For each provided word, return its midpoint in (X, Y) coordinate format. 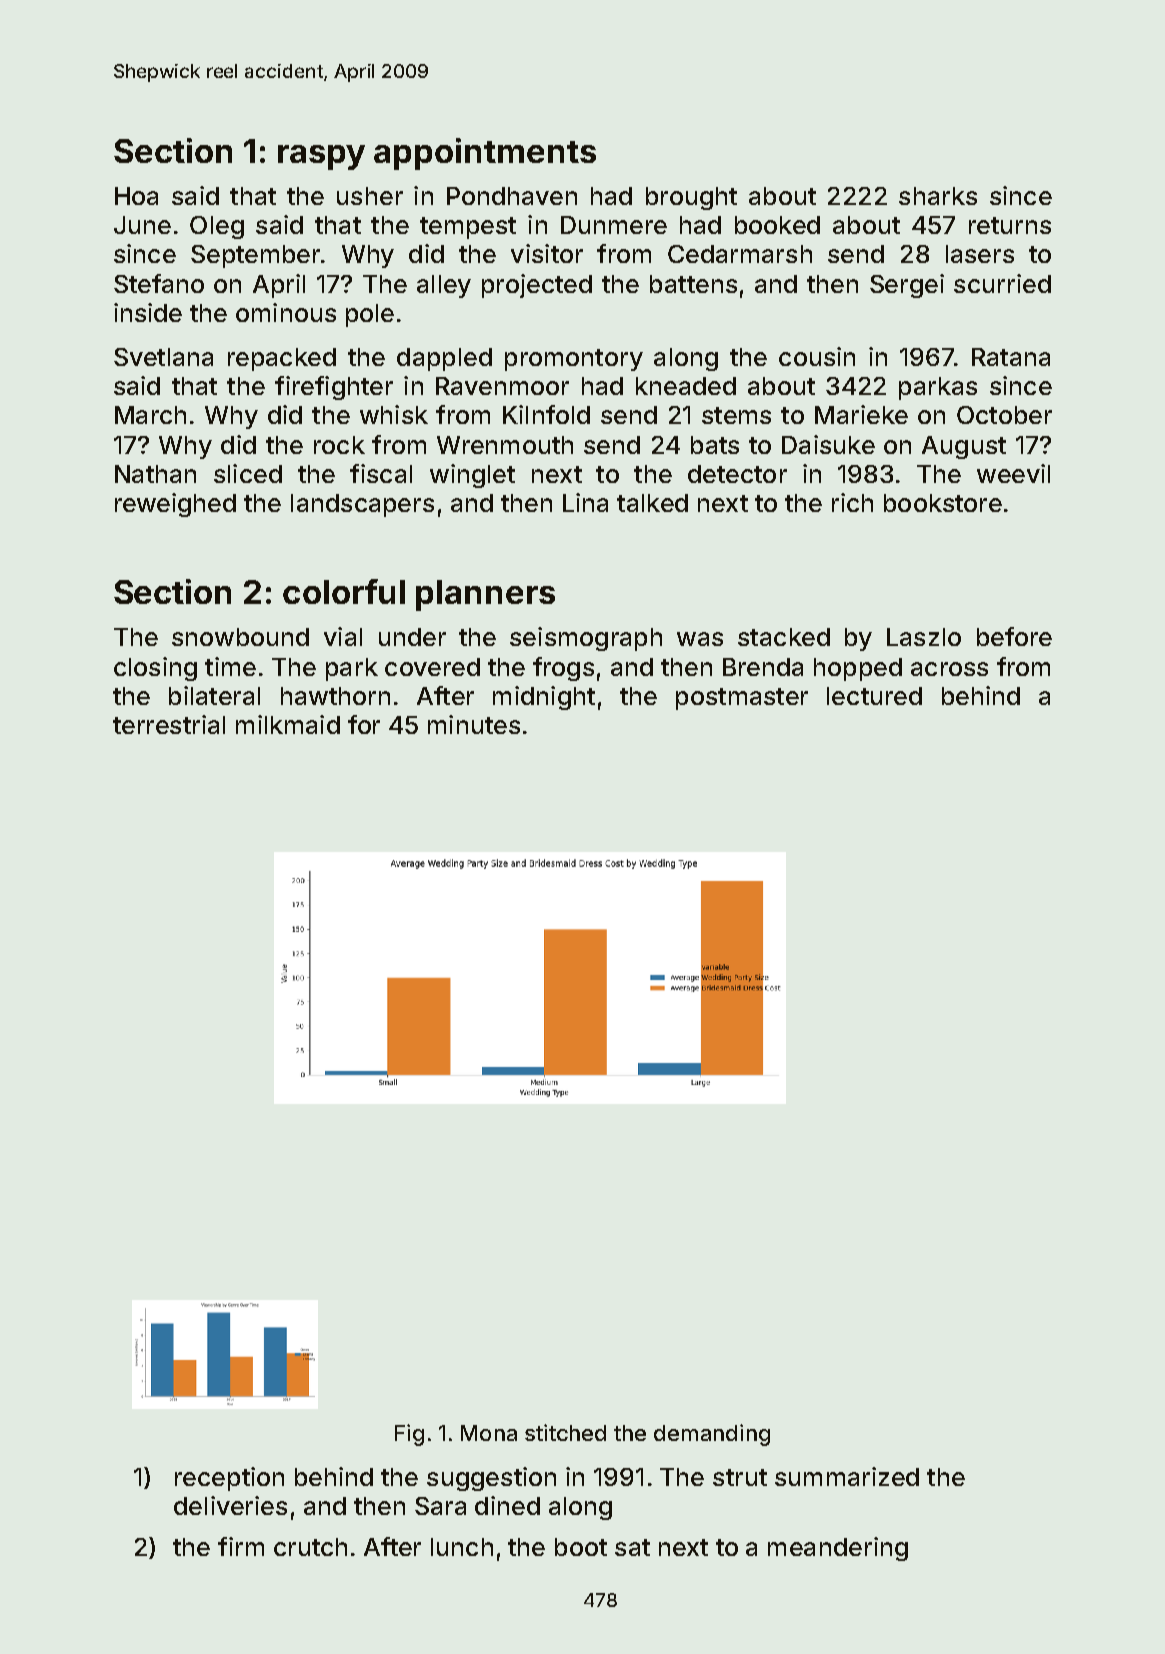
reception (229, 1479)
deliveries (230, 1505)
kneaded (686, 386)
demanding (712, 1435)
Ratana (1011, 357)
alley (444, 286)
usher (370, 196)
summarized (847, 1476)
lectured (874, 696)
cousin (817, 356)
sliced (248, 473)
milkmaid (288, 724)
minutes (474, 724)
